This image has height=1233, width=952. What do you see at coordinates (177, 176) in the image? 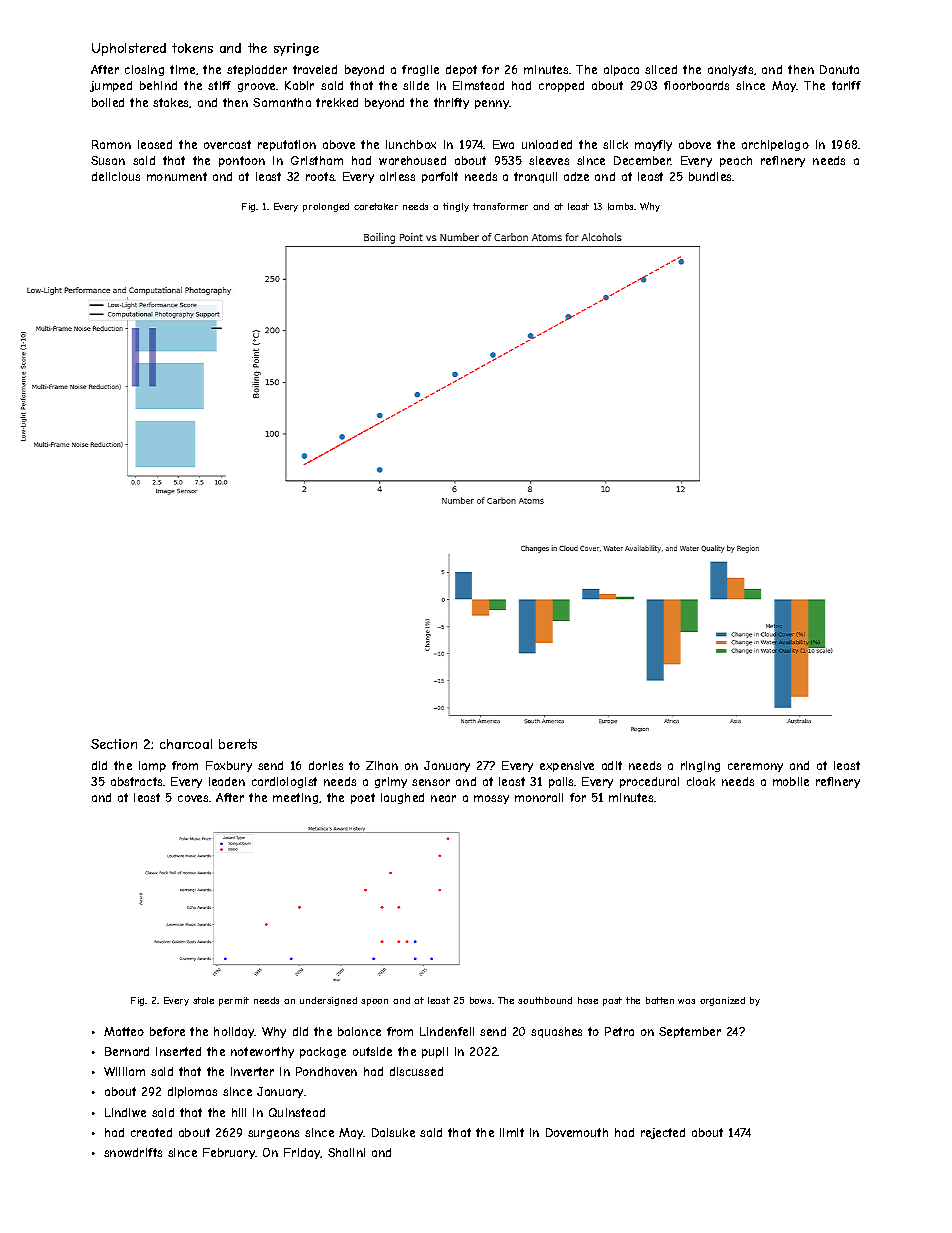
I see `monument` at bounding box center [177, 176].
